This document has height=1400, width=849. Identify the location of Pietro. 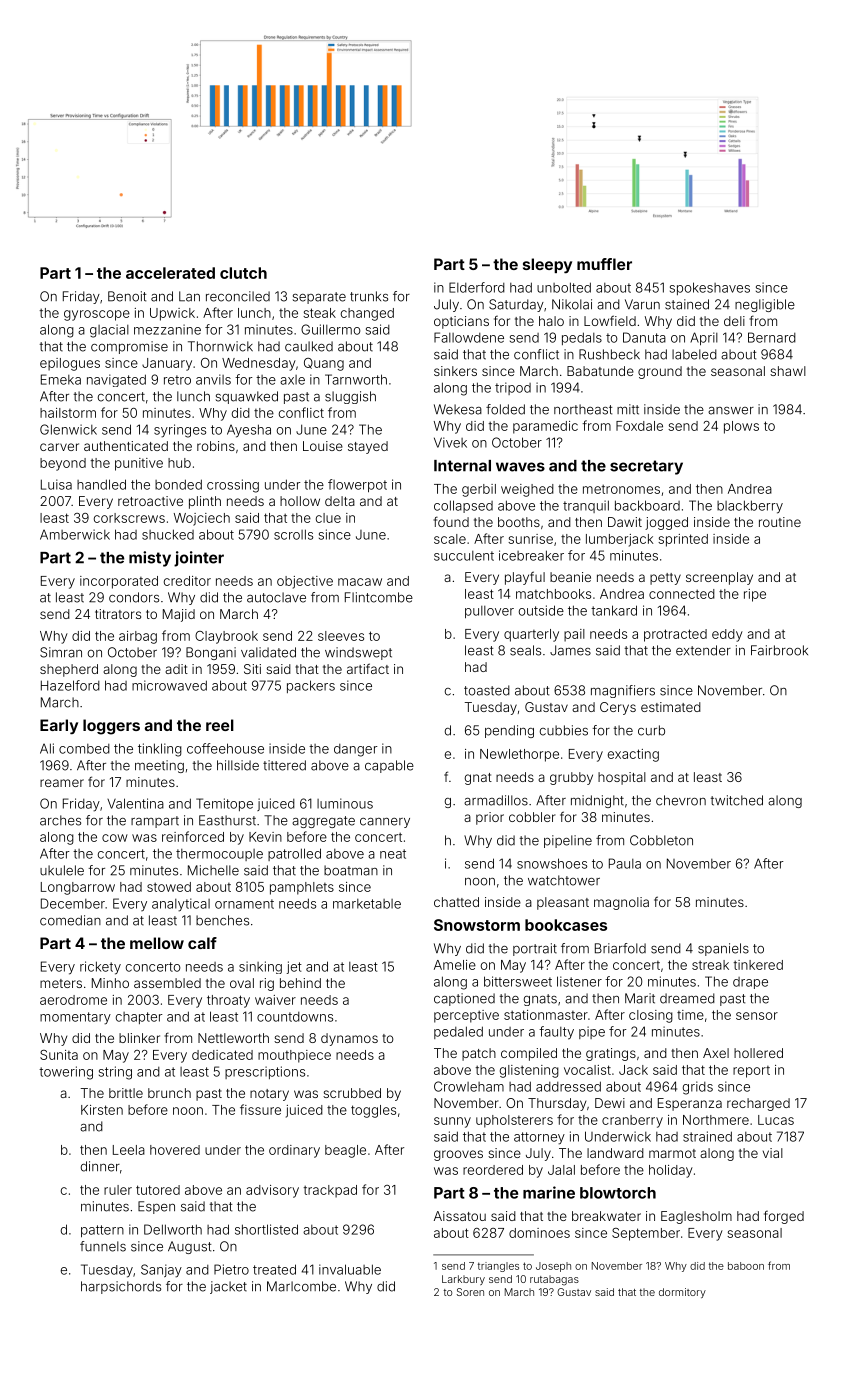
(231, 1269).
